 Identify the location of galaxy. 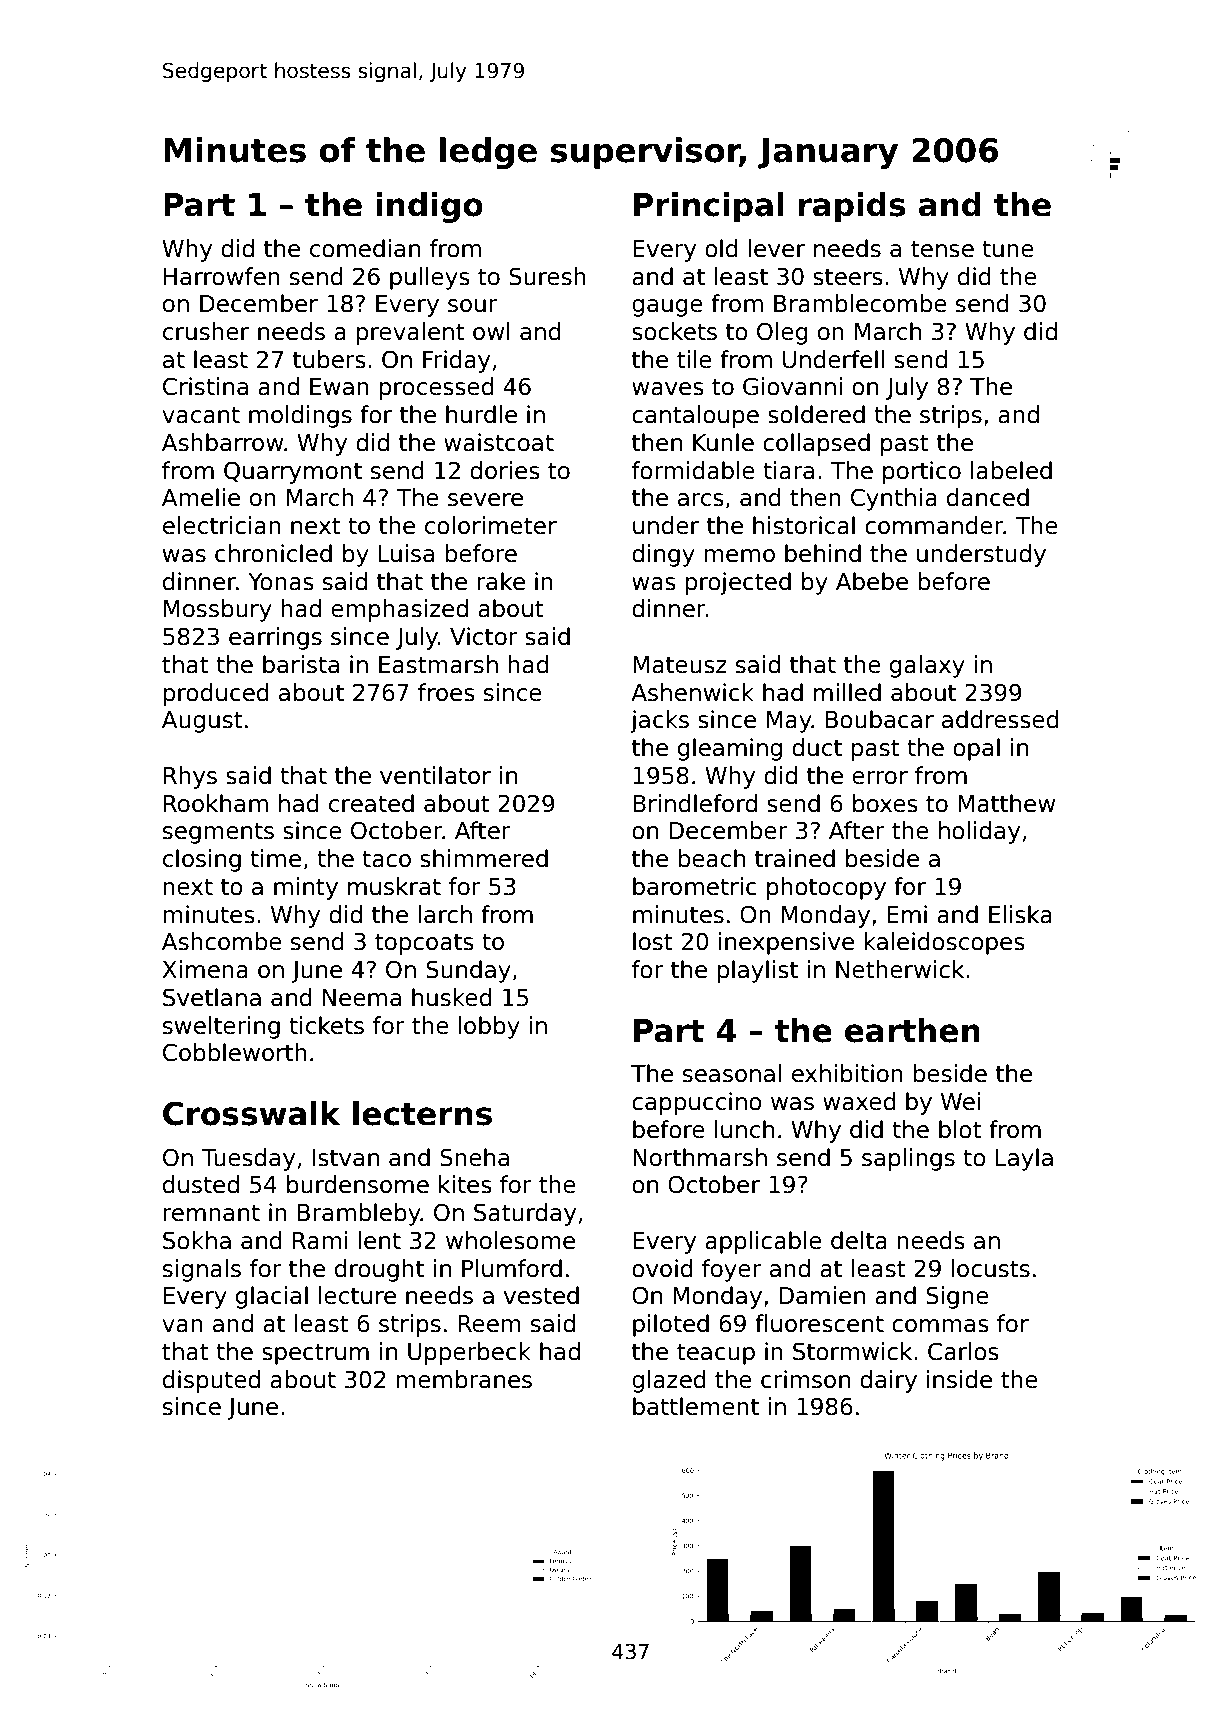
(927, 666).
